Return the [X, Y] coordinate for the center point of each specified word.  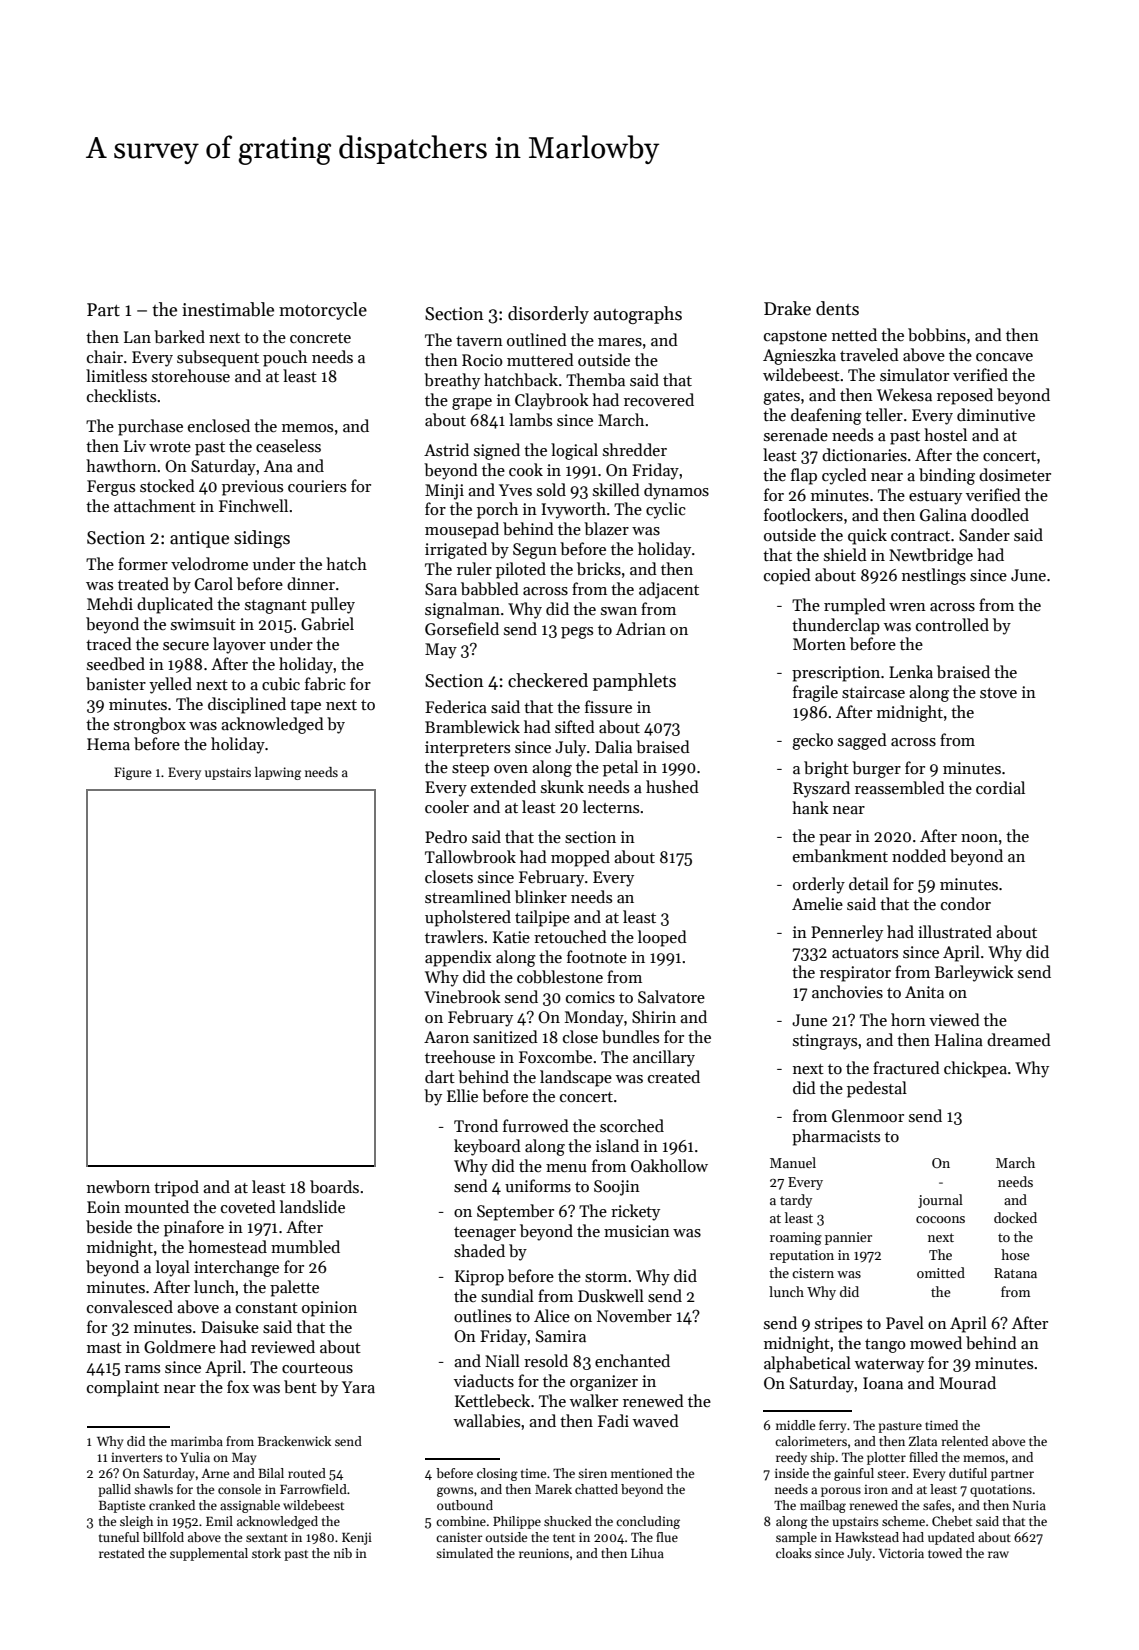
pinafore [194, 1228]
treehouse [460, 1056]
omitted [941, 1272]
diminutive [996, 414]
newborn [118, 1186]
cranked [172, 1505]
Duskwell [611, 1296]
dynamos [676, 491]
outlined [537, 339]
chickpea [975, 1069]
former [143, 563]
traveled [869, 354]
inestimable [228, 309]
